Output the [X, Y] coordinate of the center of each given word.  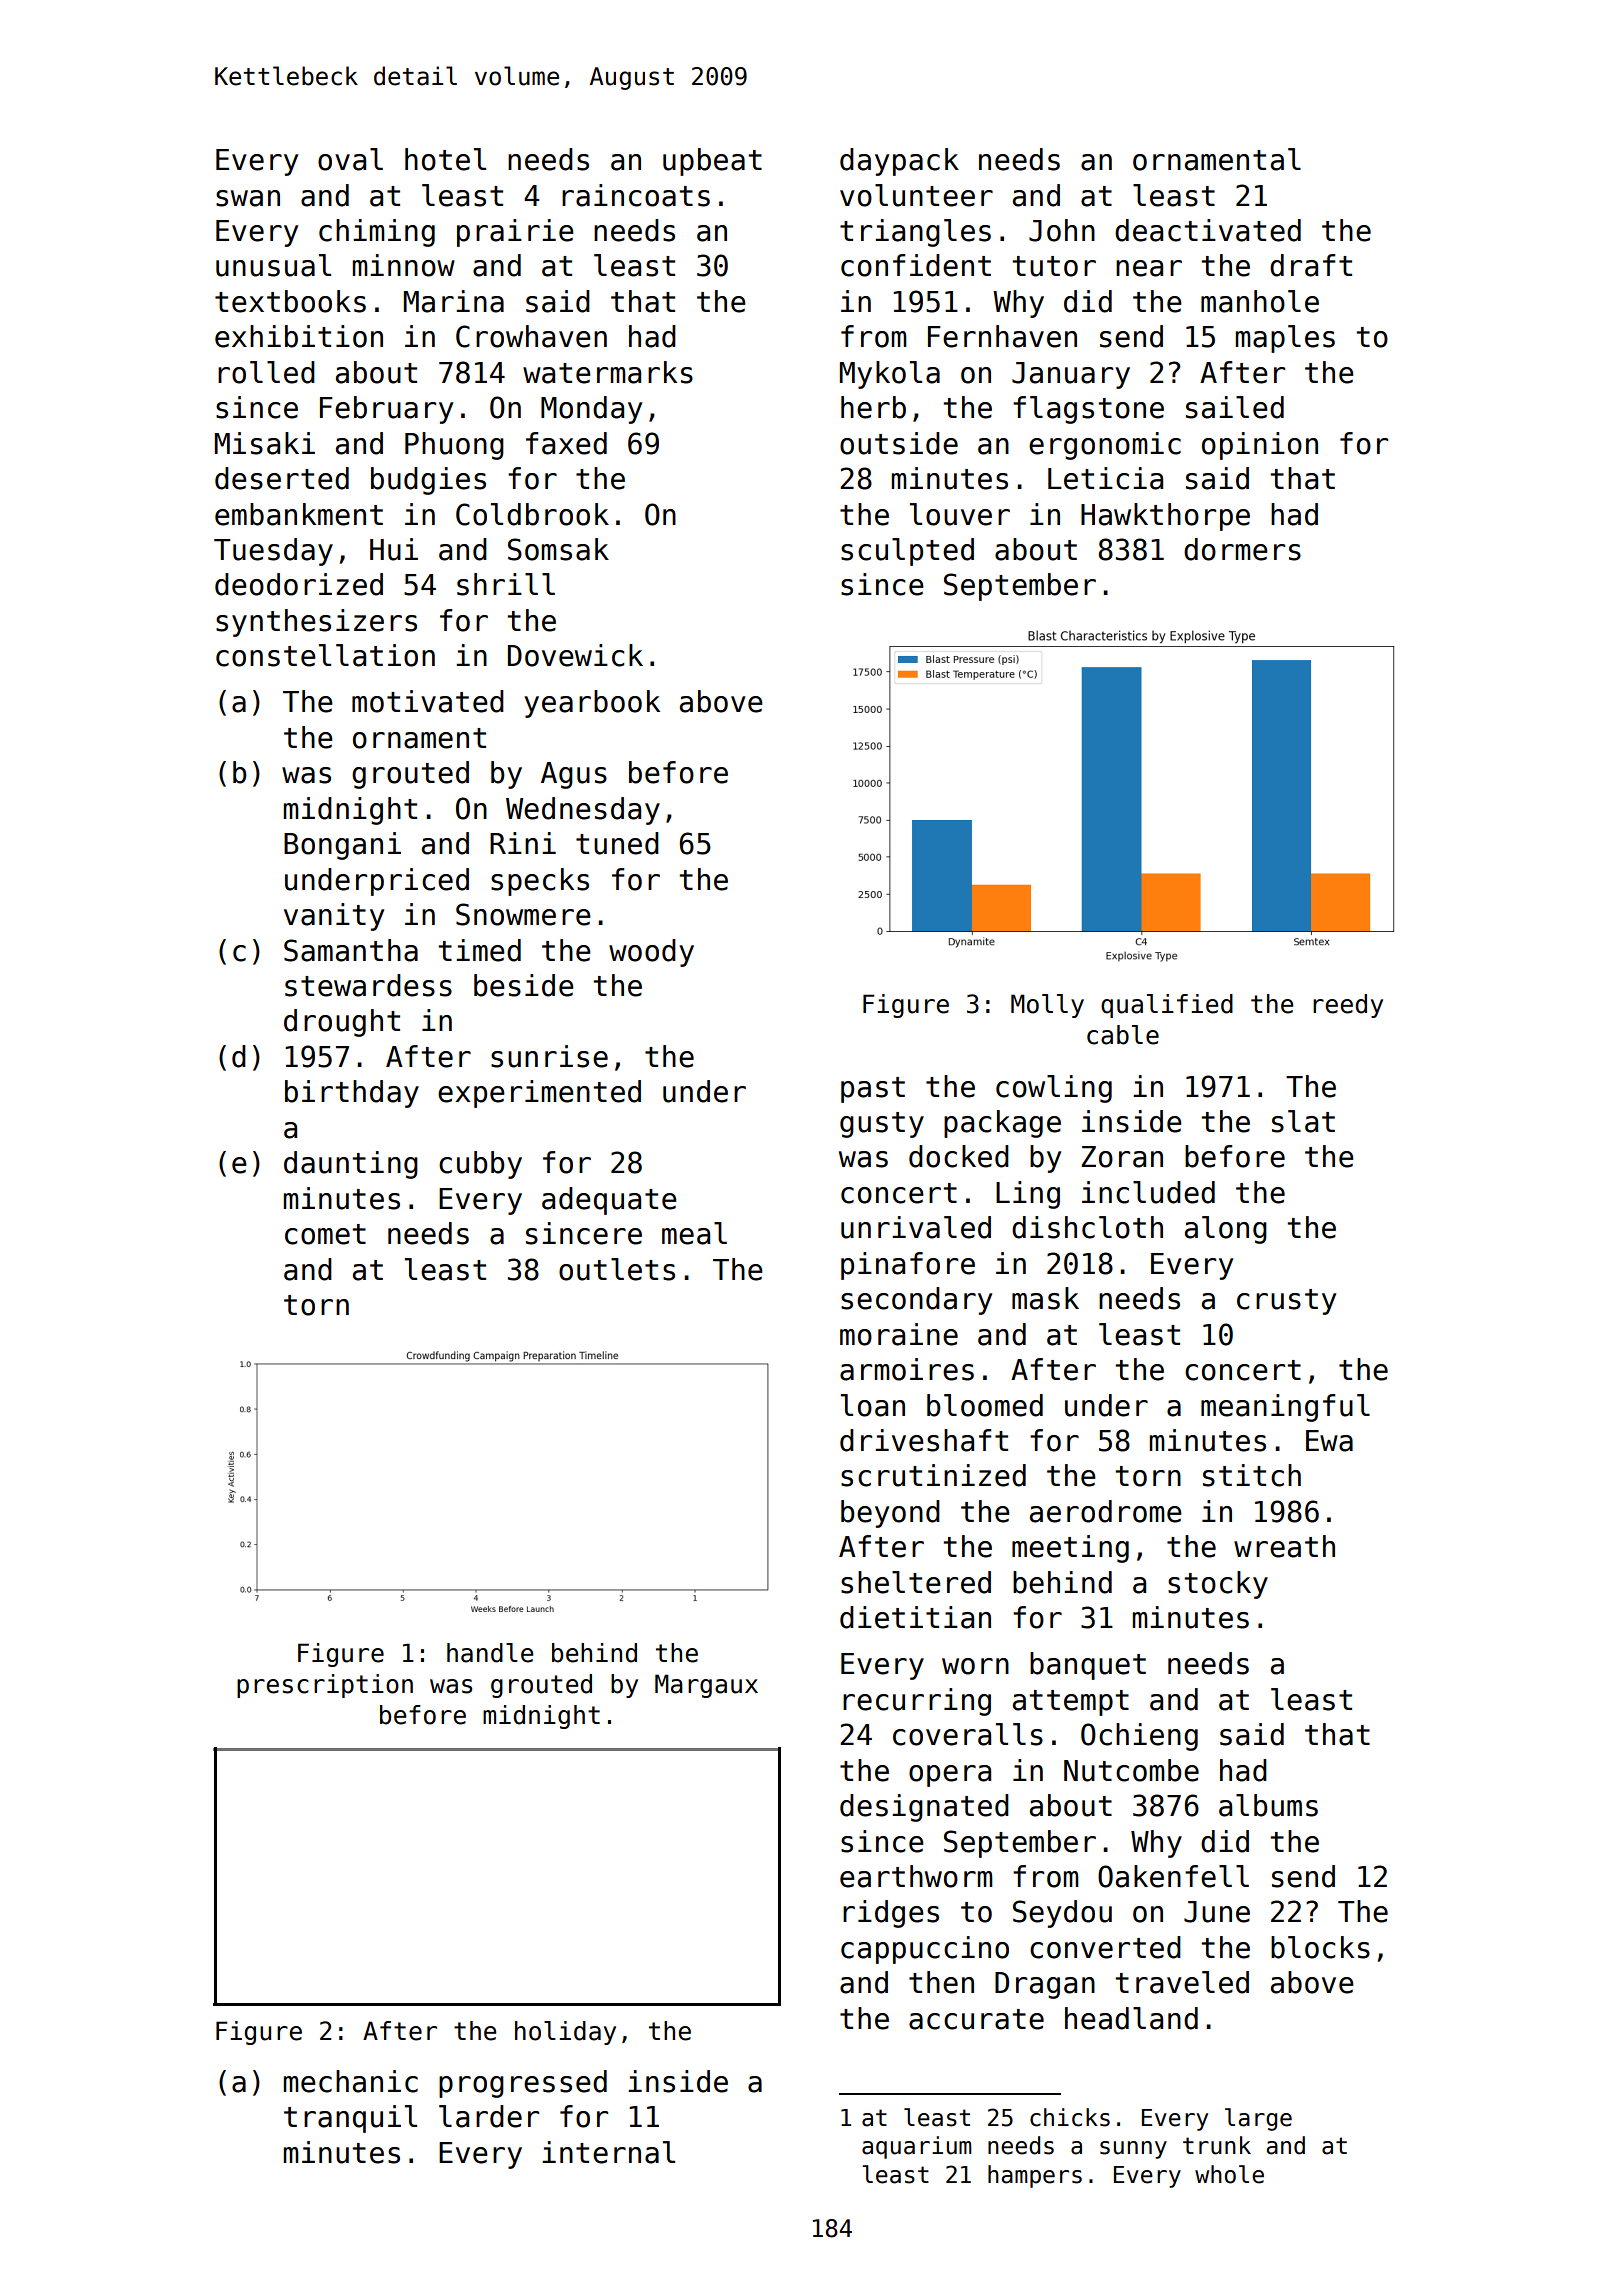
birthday [352, 1094]
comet [325, 1234]
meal [694, 1233]
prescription [325, 1686]
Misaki [265, 443]
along [1226, 1230]
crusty [1286, 1302]
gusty [882, 1125]
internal [608, 2152]
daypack [899, 162]
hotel [445, 159]
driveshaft [924, 1440]
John [1062, 230]
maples [1285, 339]
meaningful [1285, 1408]
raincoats [636, 195]
